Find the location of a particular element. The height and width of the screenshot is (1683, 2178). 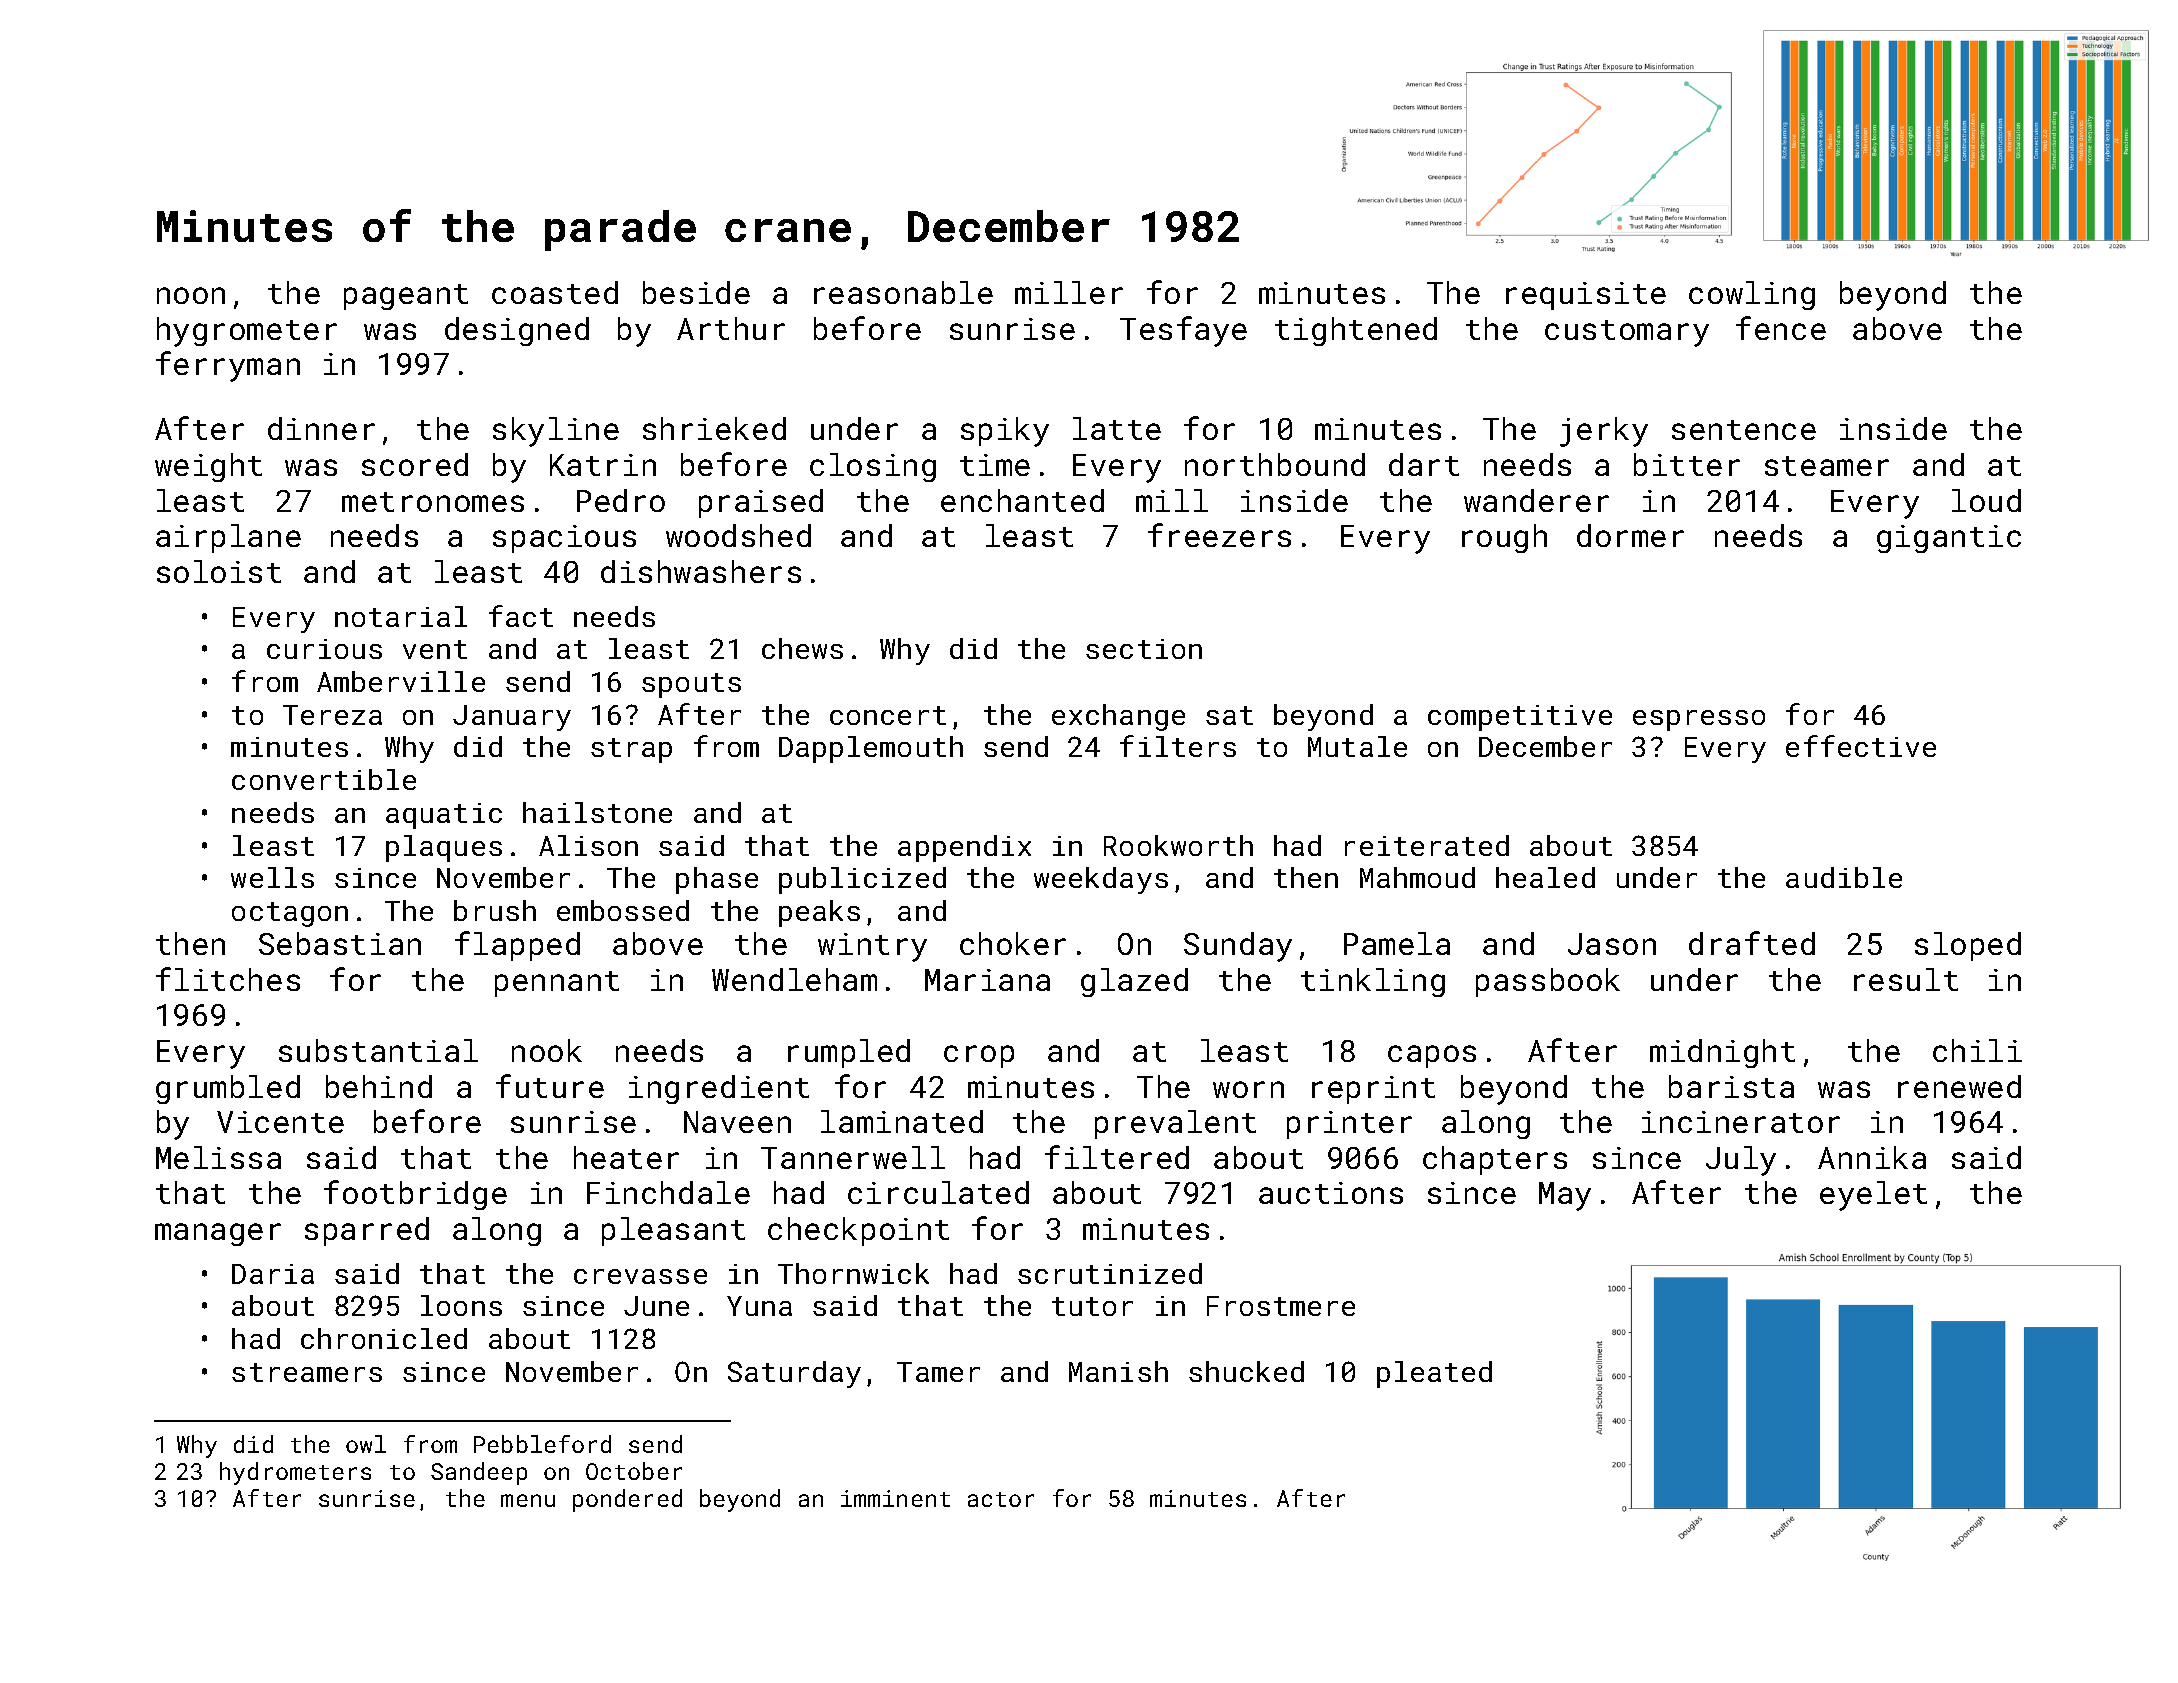

Thornwick is located at coordinates (853, 1273).
